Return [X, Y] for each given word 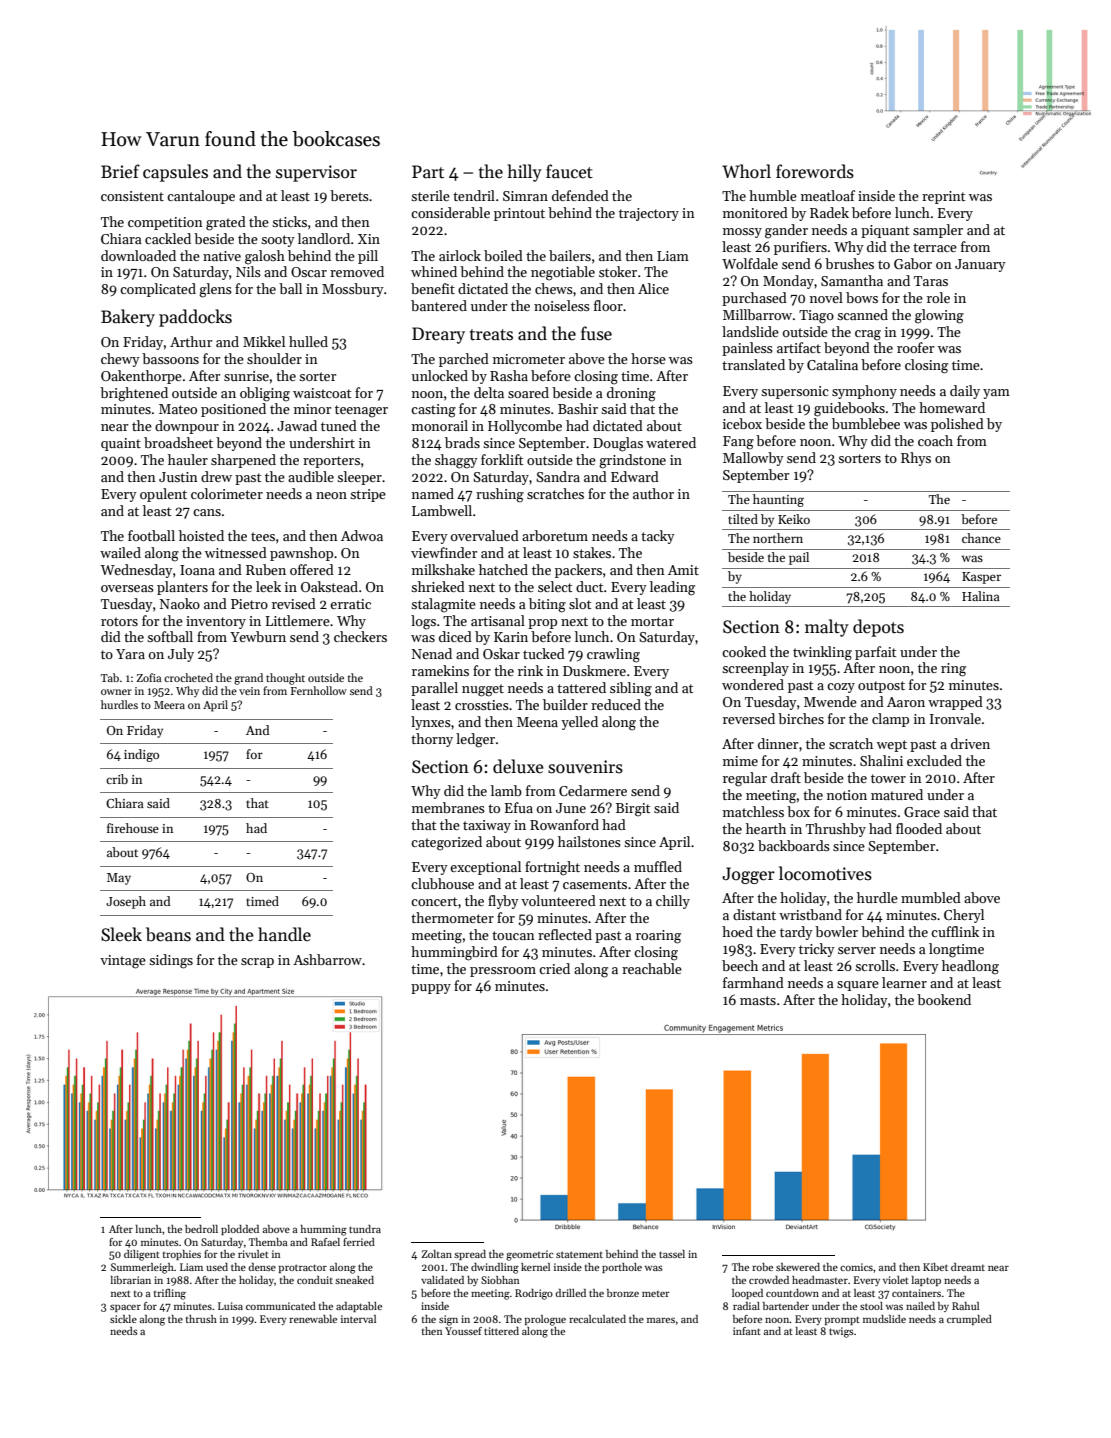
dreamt [968, 1267]
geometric [529, 1255]
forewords [815, 171]
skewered [798, 1267]
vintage [123, 962]
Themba [268, 1242]
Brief [120, 171]
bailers [570, 255]
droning [631, 394]
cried [554, 968]
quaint [121, 444]
